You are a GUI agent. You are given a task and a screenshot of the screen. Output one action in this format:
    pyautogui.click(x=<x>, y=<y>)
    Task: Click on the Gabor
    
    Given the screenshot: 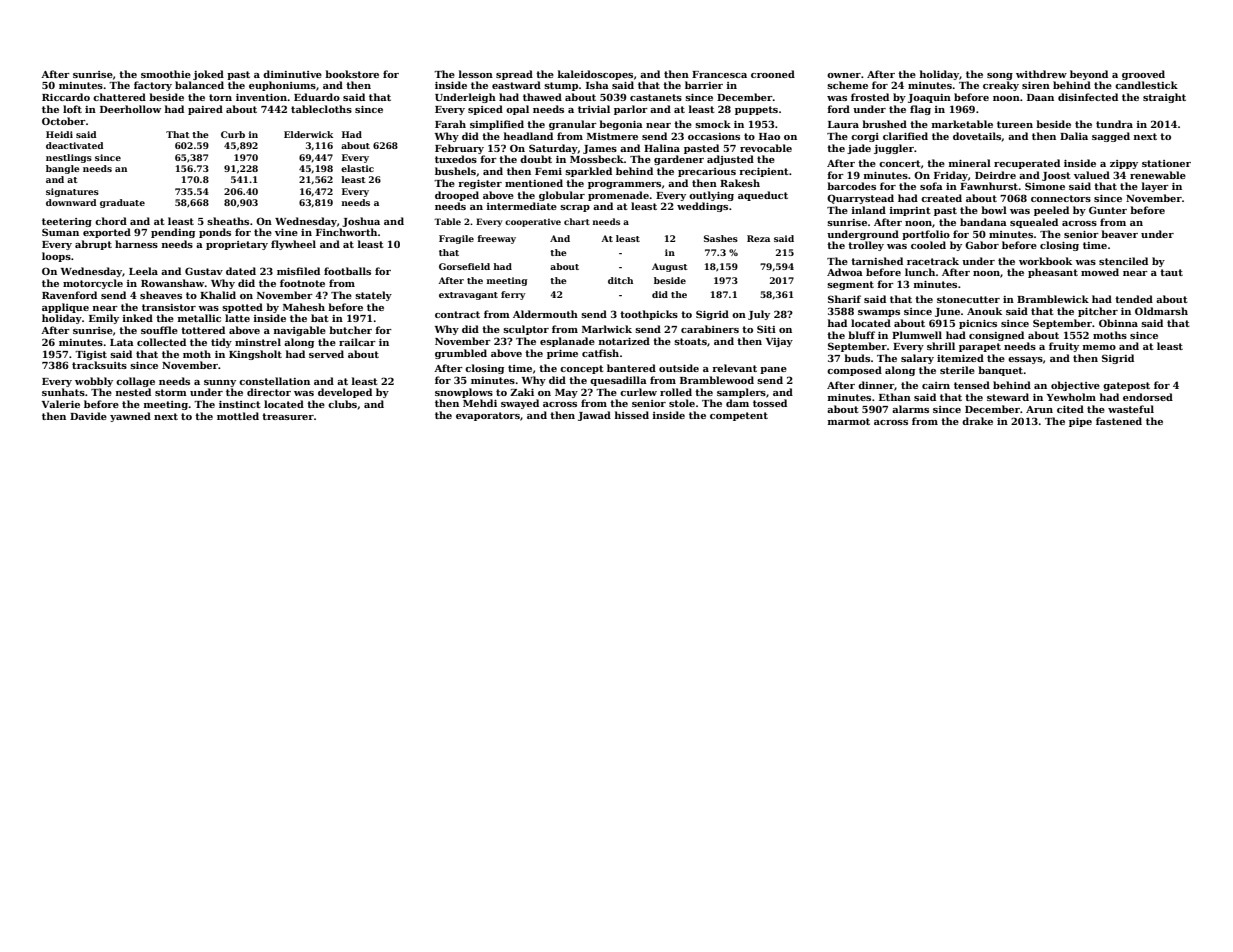 What is the action you would take?
    pyautogui.click(x=982, y=245)
